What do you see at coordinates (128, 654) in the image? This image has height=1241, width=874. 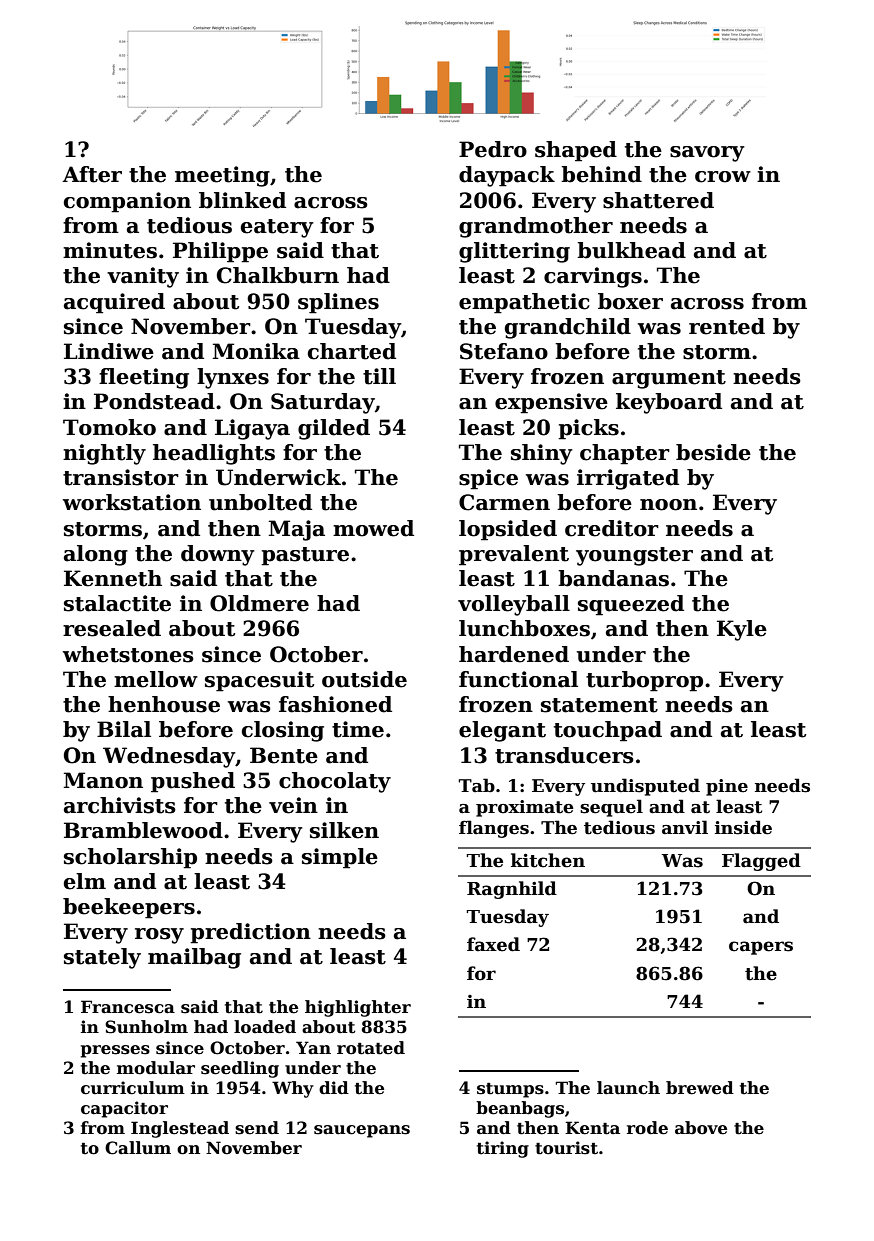 I see `whetstones` at bounding box center [128, 654].
